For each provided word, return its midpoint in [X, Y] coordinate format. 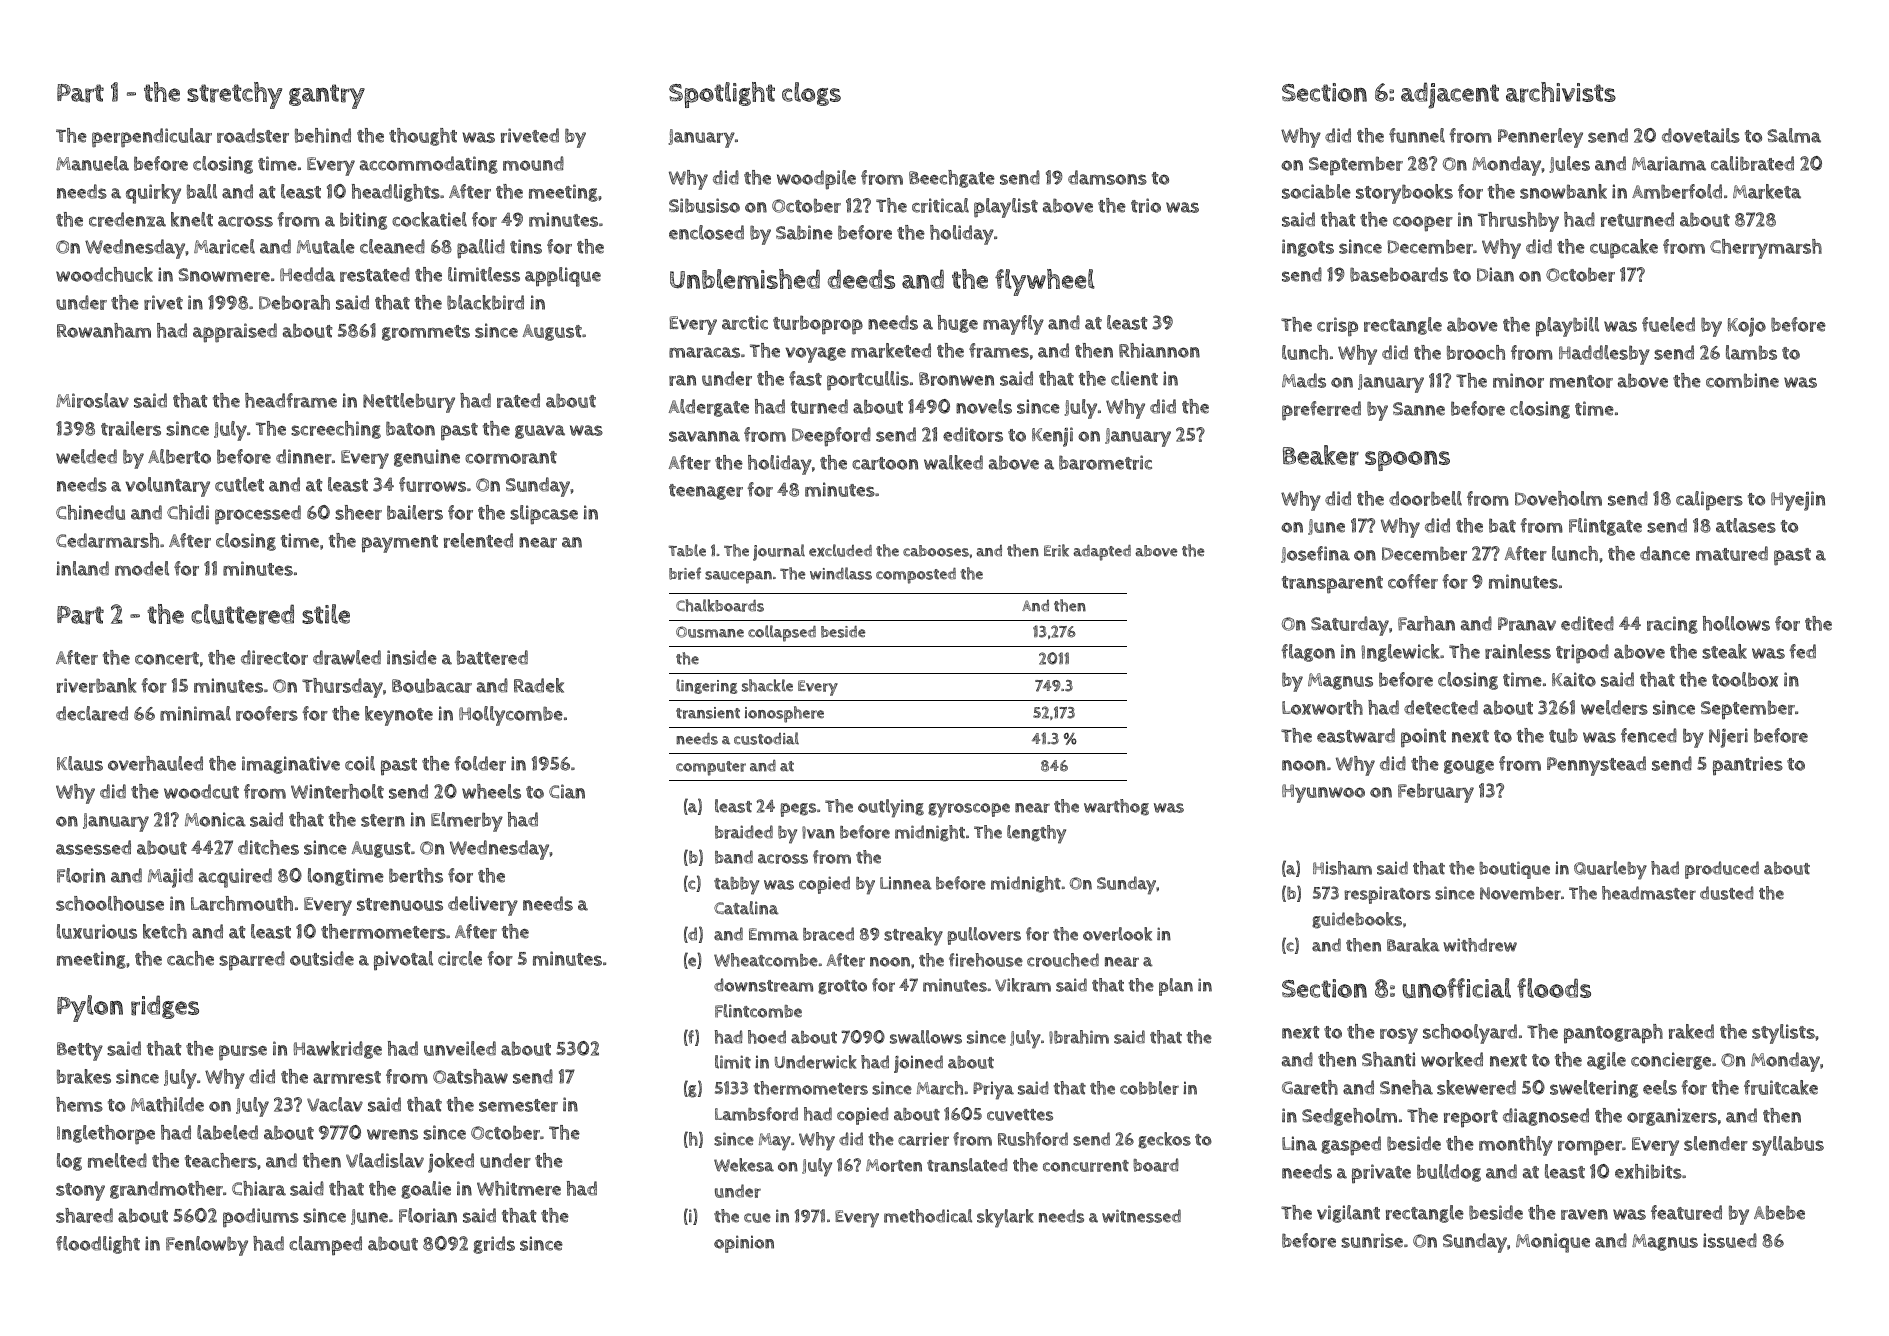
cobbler [1149, 1088]
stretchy [234, 95]
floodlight [98, 1245]
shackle [767, 685]
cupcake [1624, 249]
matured [1732, 553]
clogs [811, 94]
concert [167, 658]
